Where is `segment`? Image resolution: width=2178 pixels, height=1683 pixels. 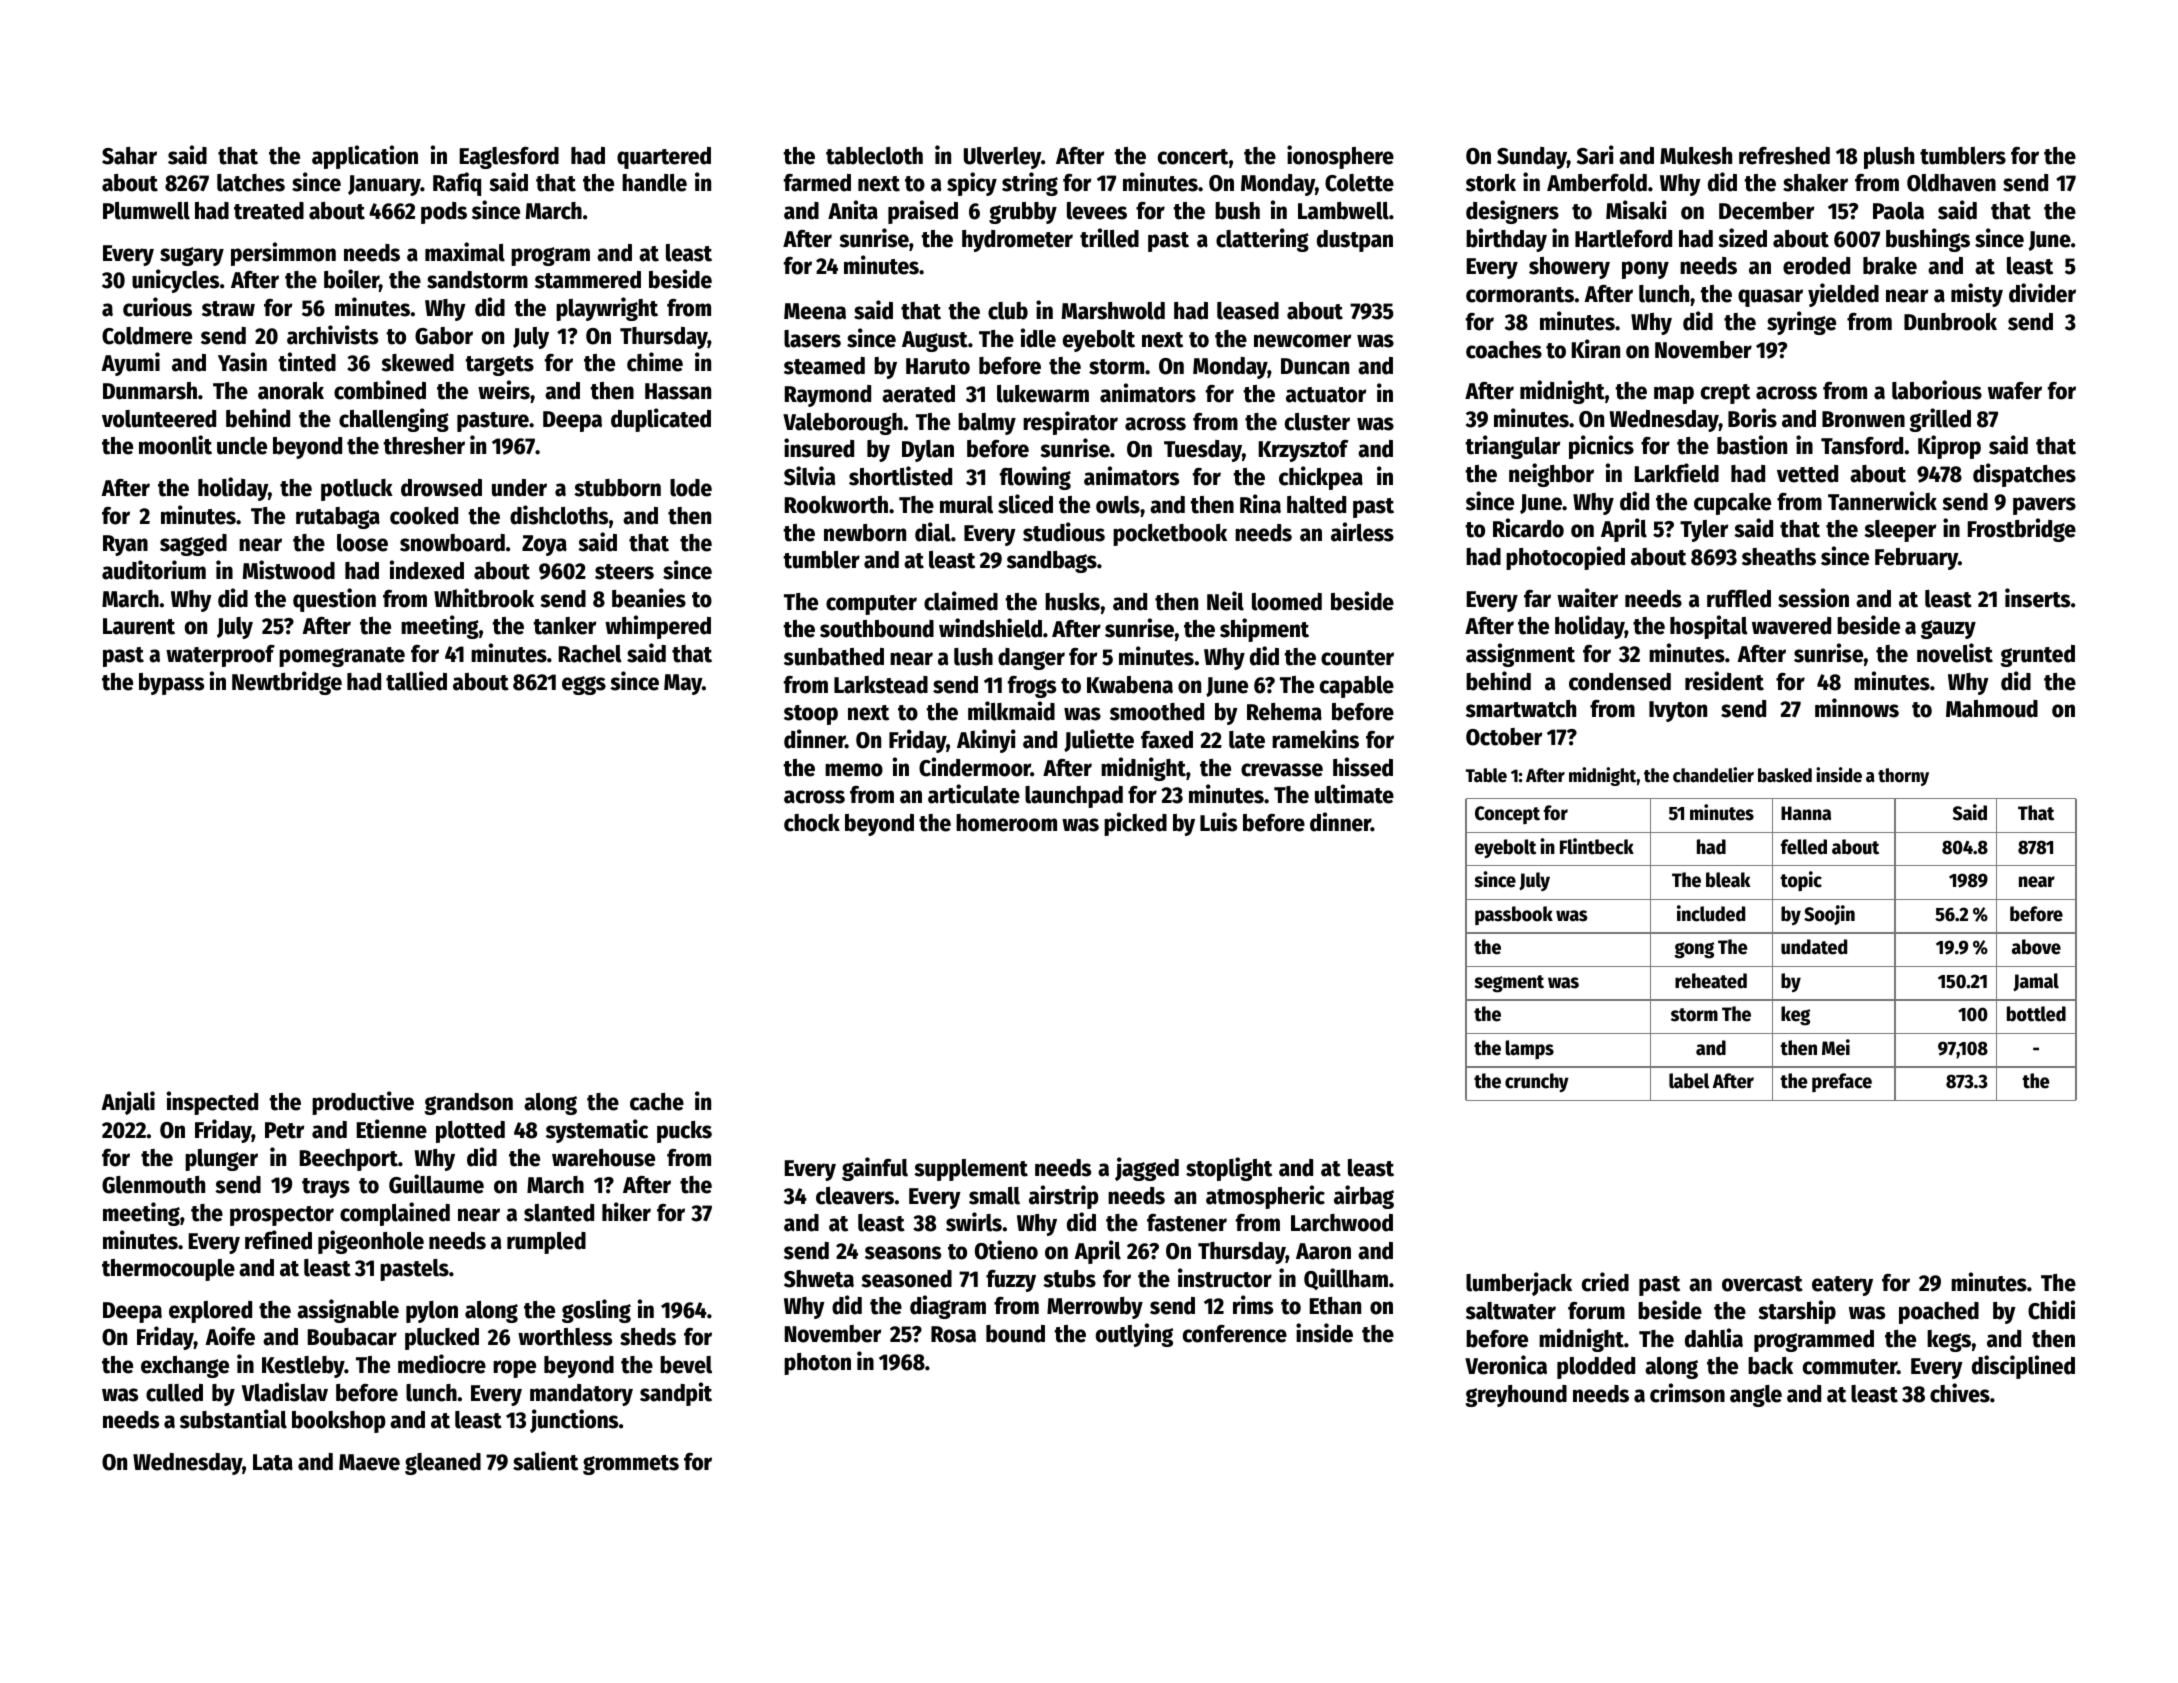
segment is located at coordinates (1509, 984).
